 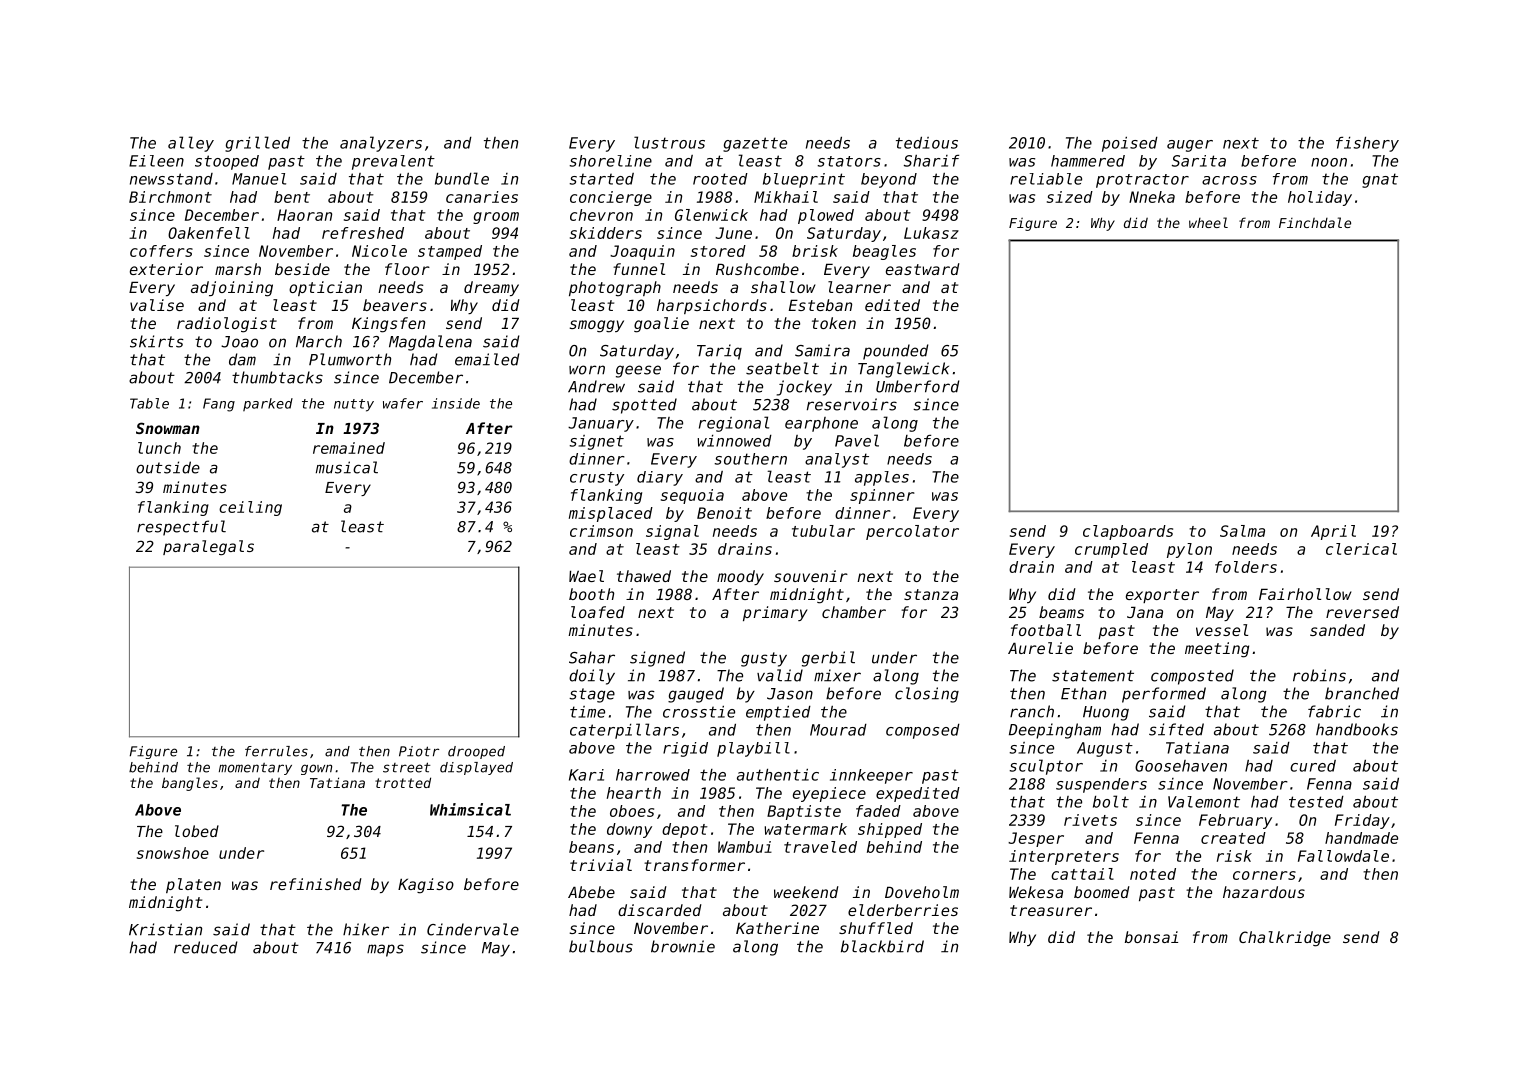 What do you see at coordinates (1333, 532) in the image?
I see `April` at bounding box center [1333, 532].
